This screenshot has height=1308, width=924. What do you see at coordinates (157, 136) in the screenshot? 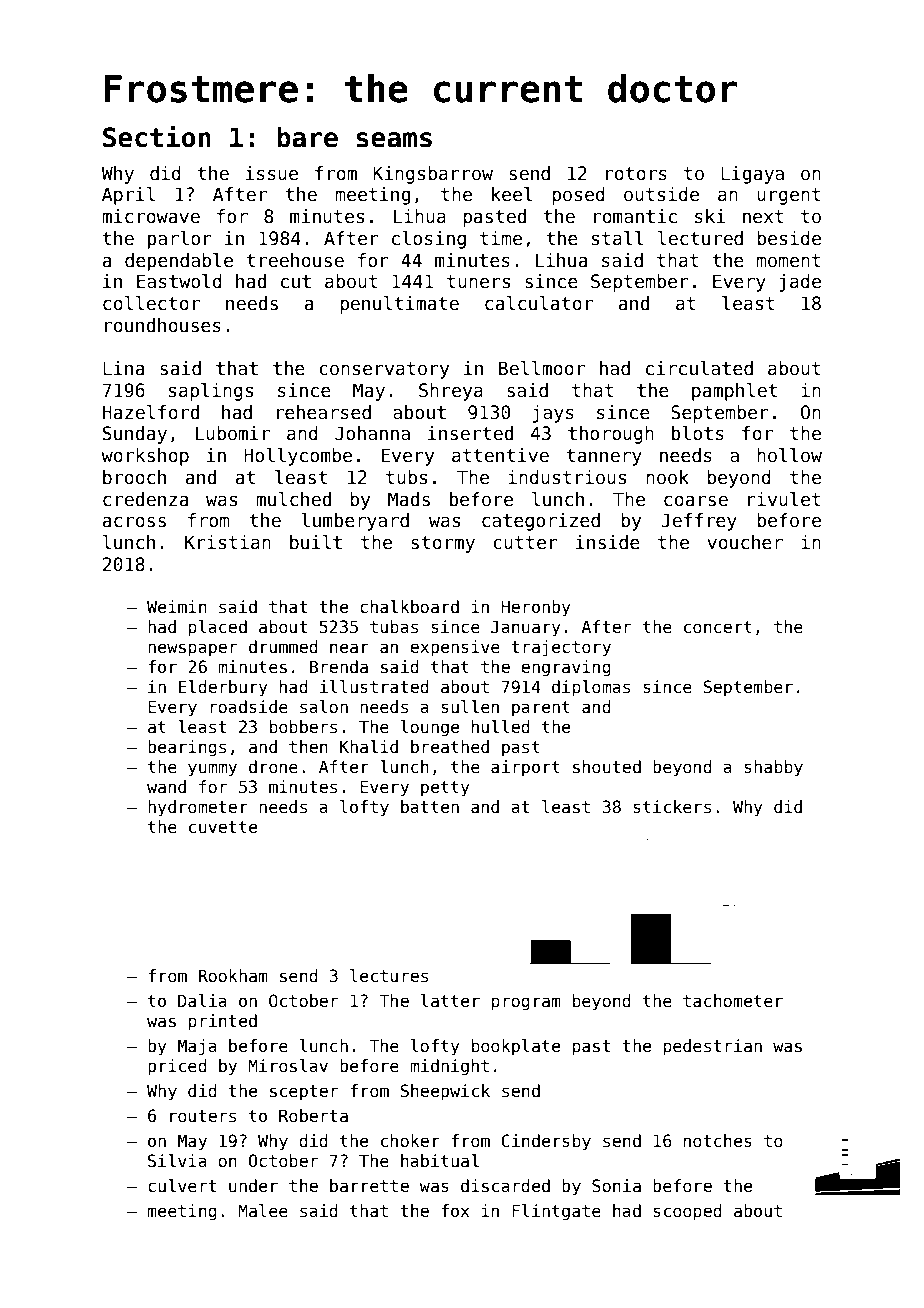
I see `Section` at bounding box center [157, 136].
